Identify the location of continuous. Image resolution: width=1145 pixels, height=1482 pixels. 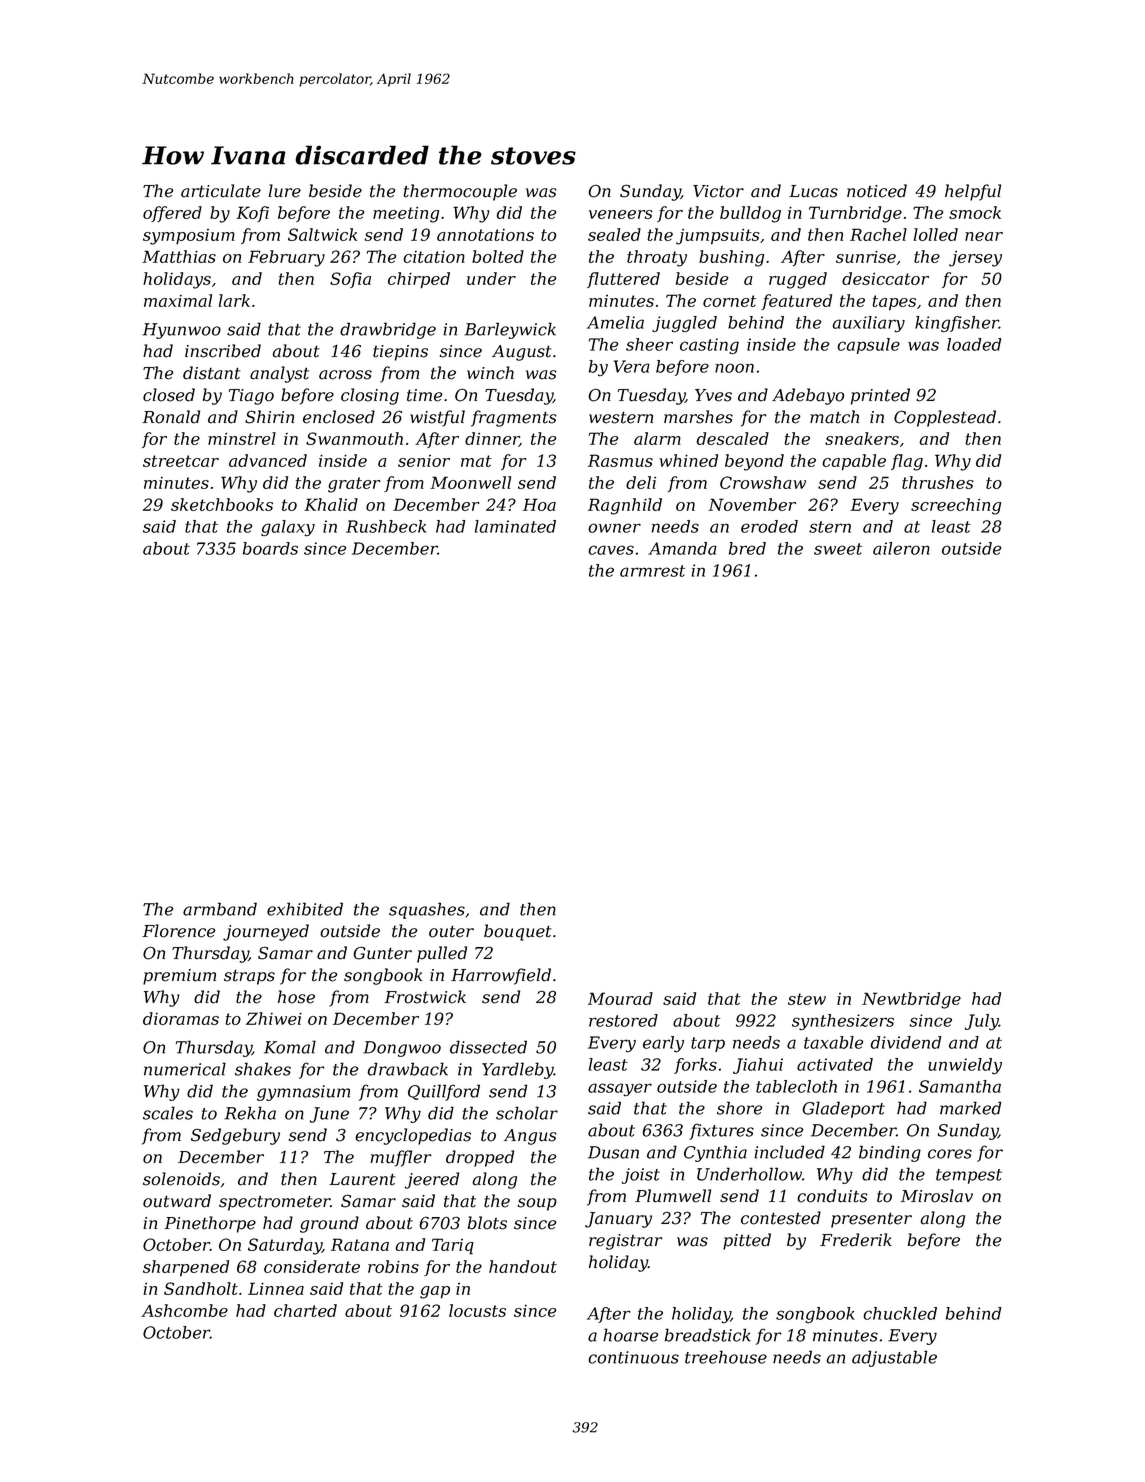
(633, 1357).
